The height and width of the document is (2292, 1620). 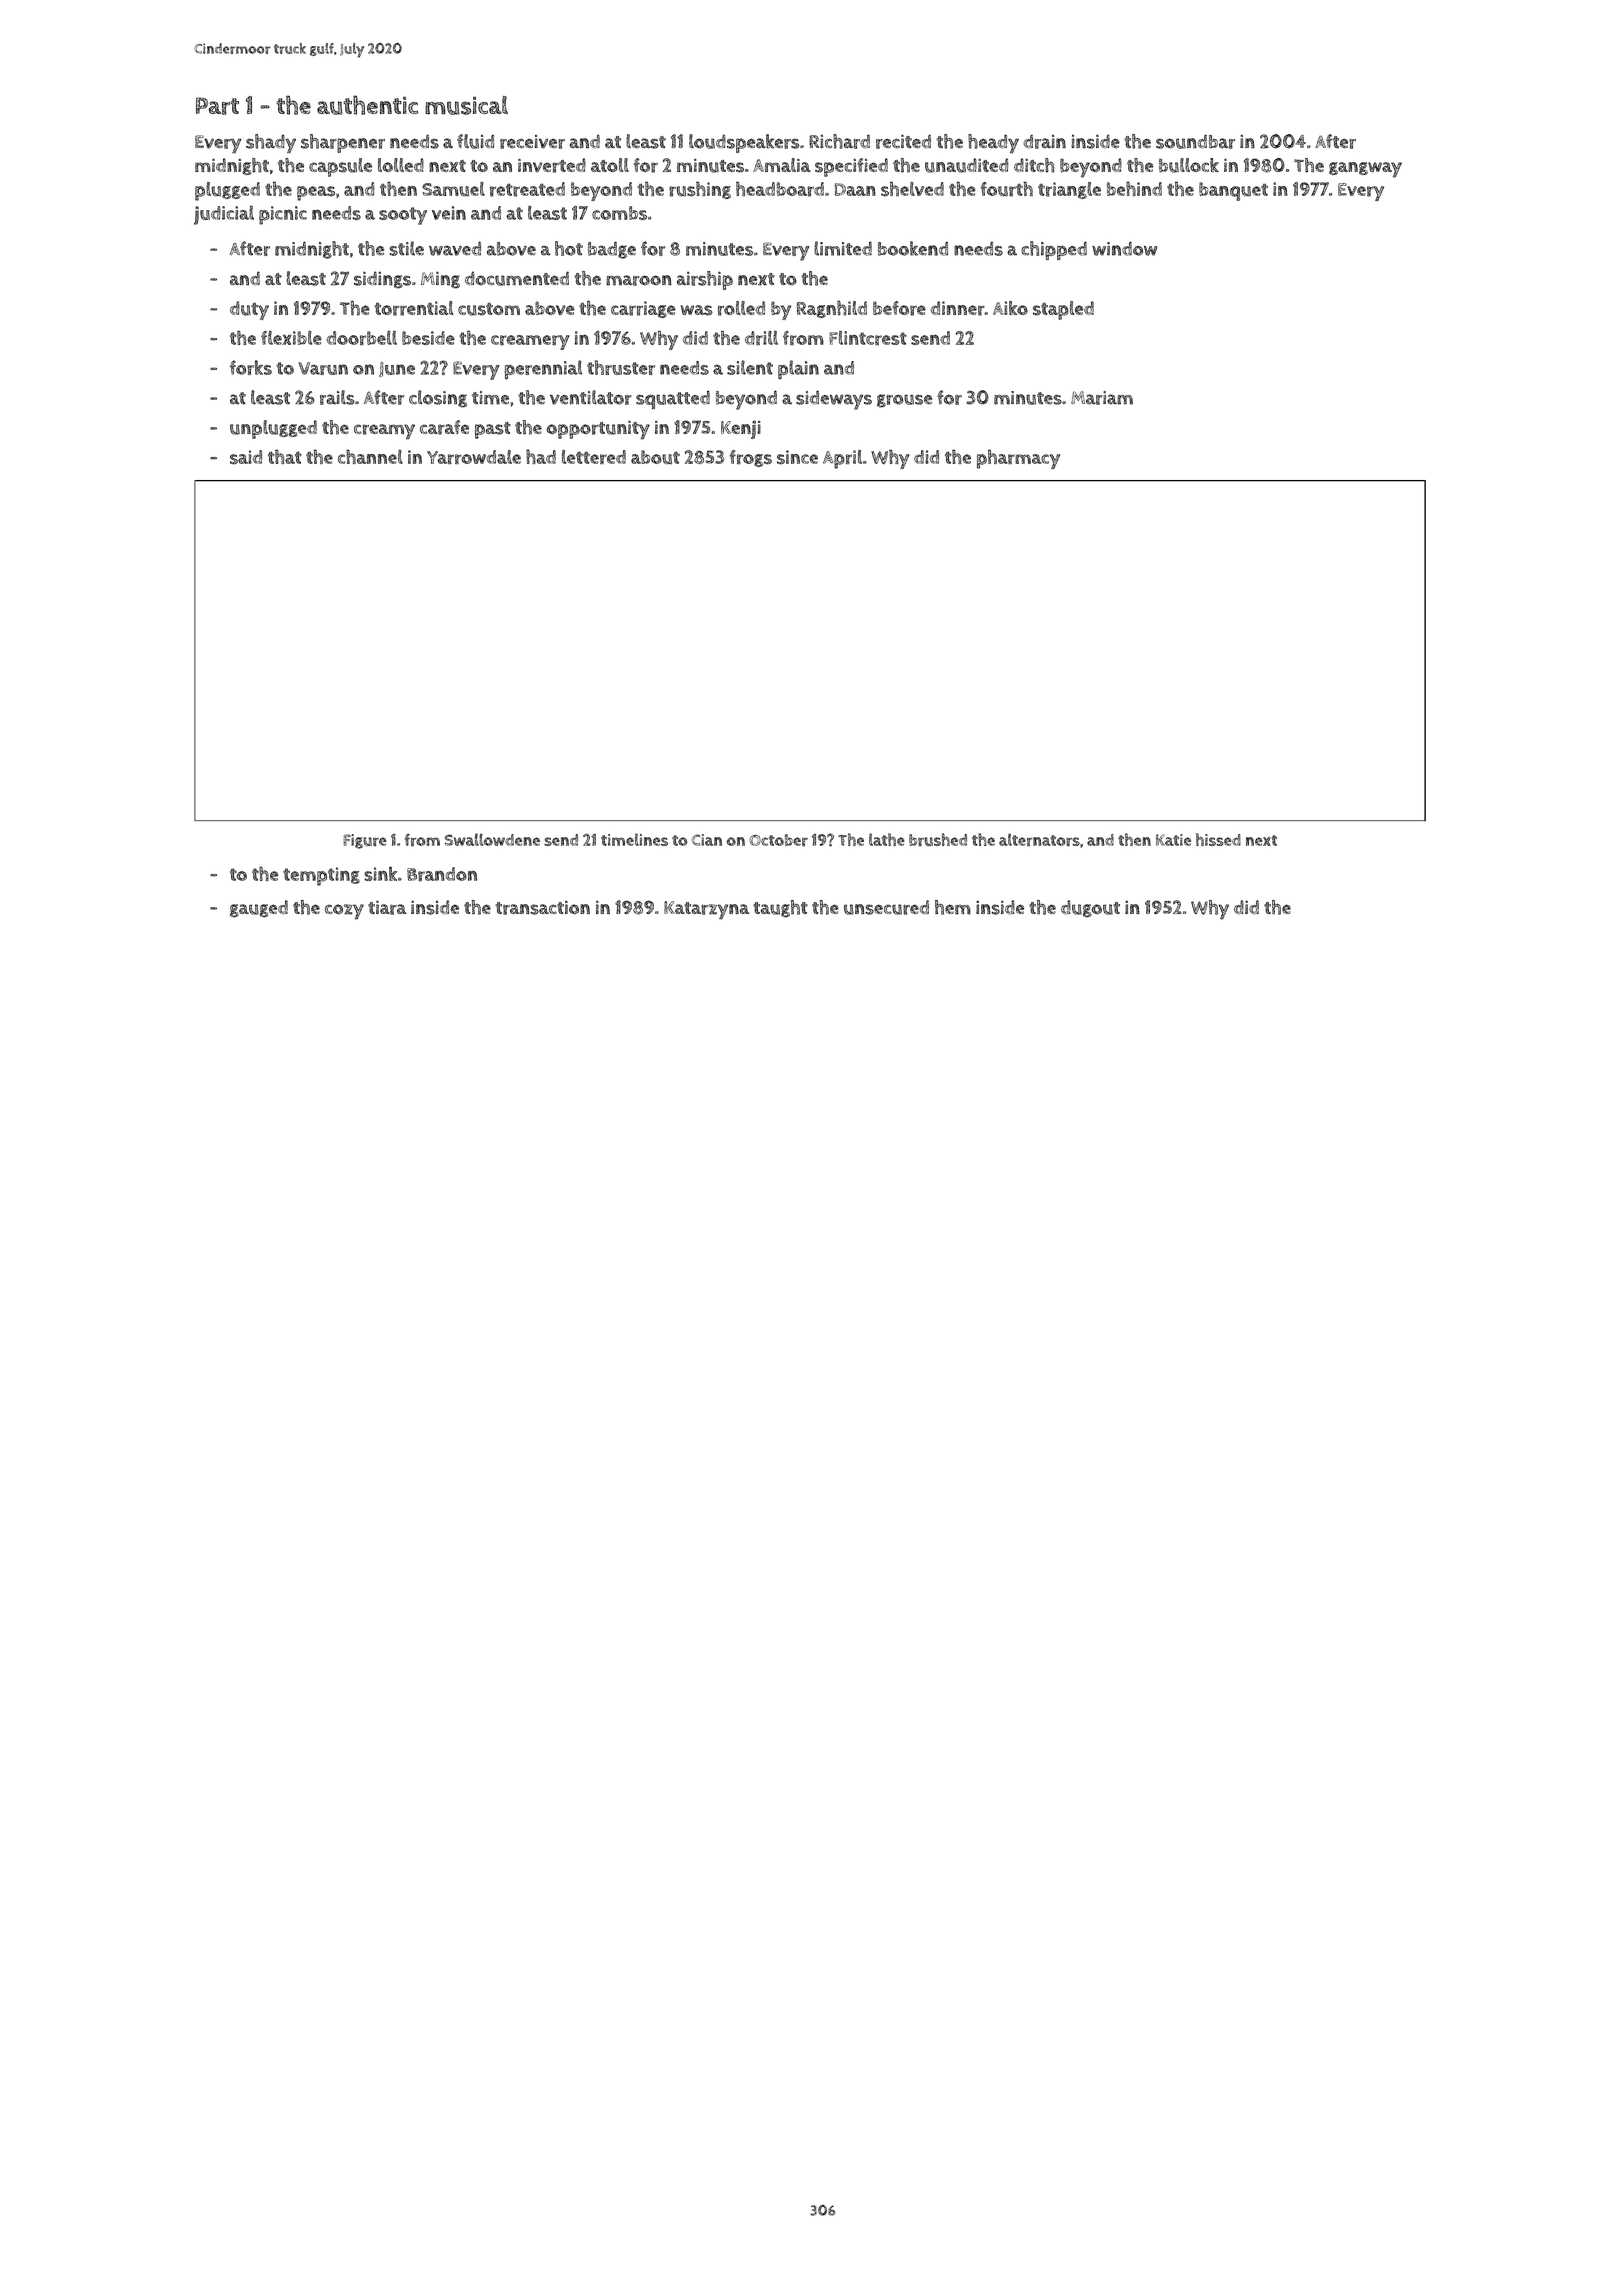 I want to click on tiara, so click(x=387, y=907).
